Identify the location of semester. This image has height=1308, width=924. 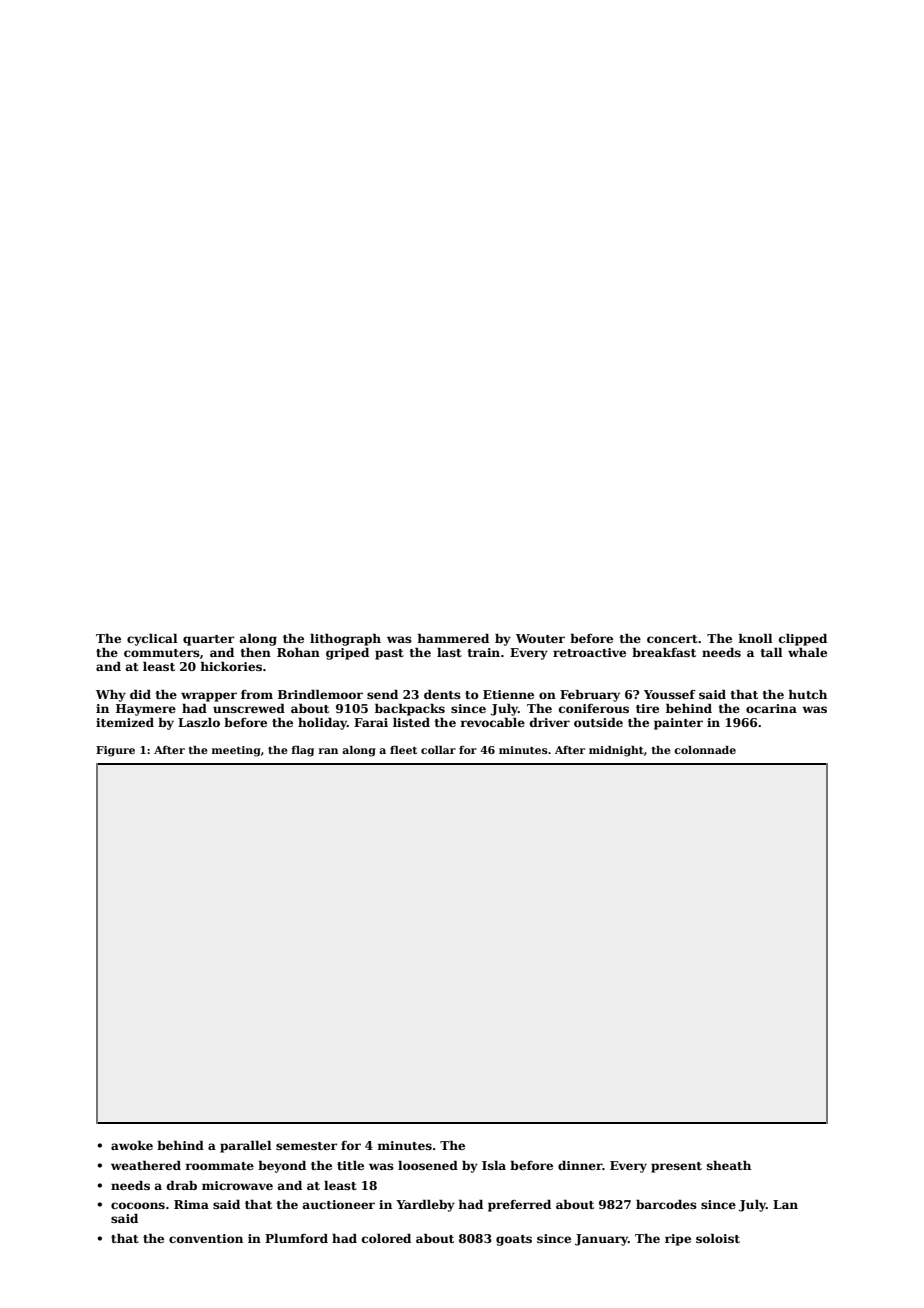
(306, 1146).
